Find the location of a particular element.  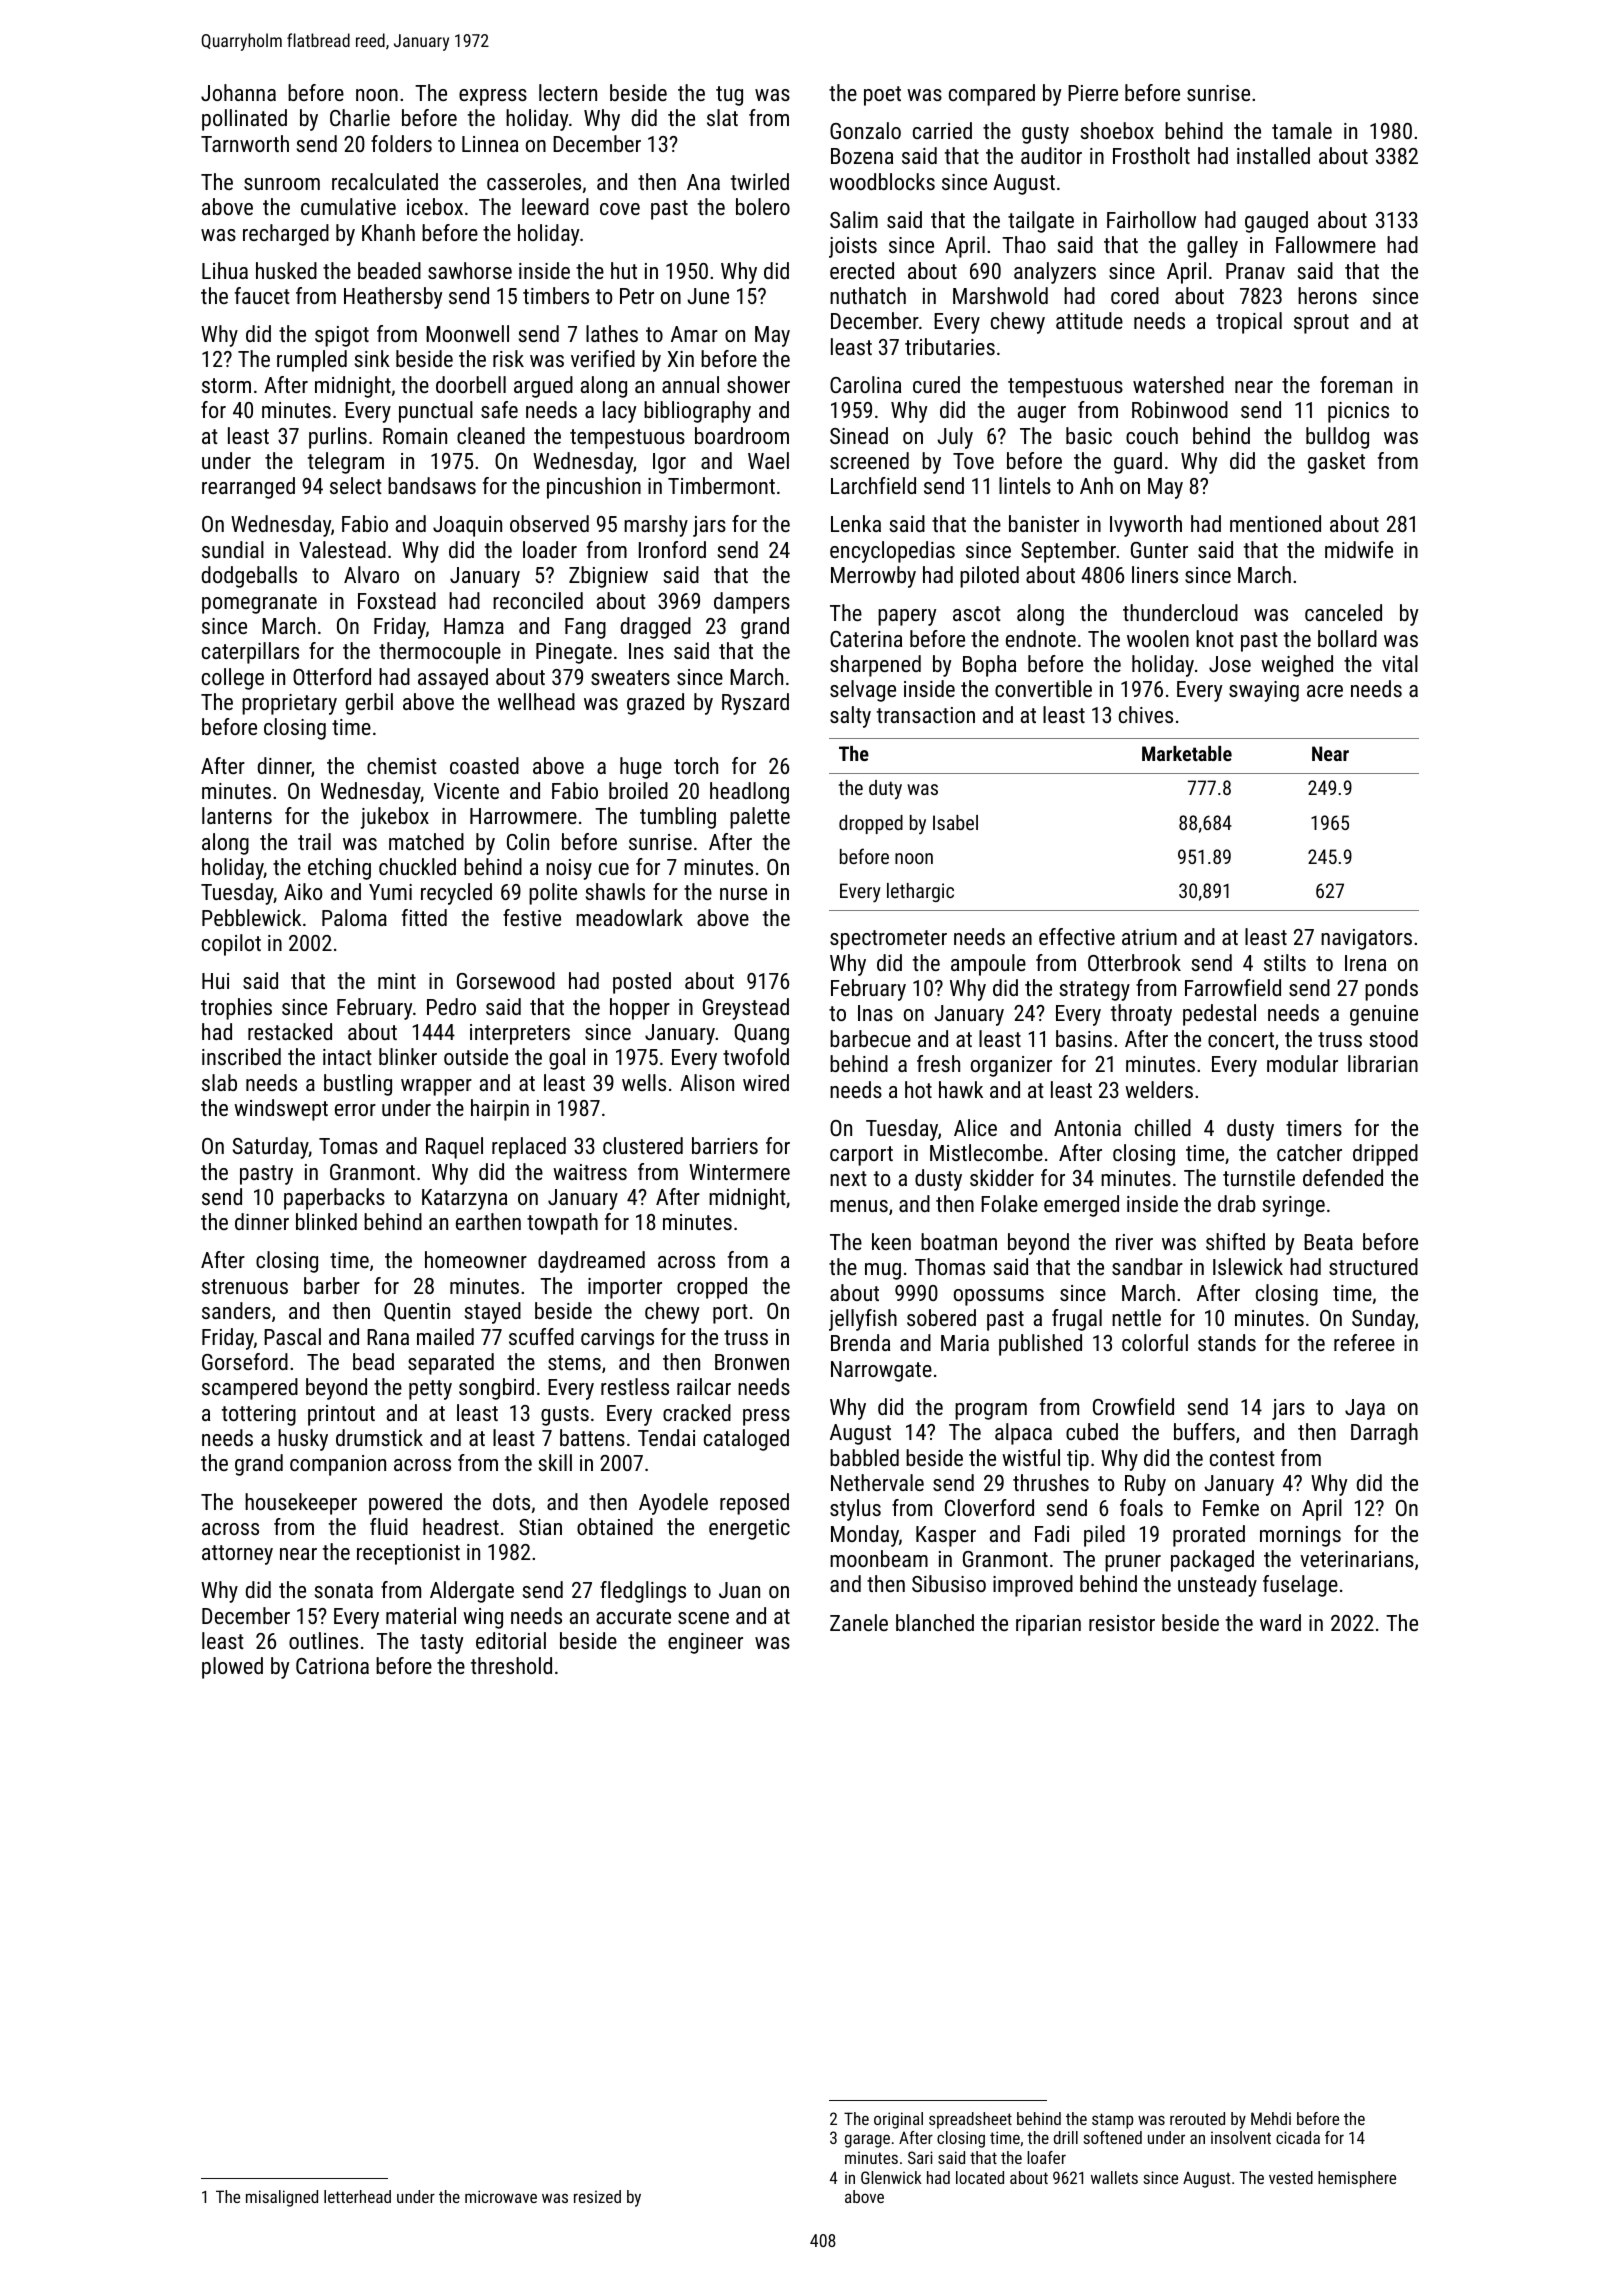

tamale is located at coordinates (1302, 130).
